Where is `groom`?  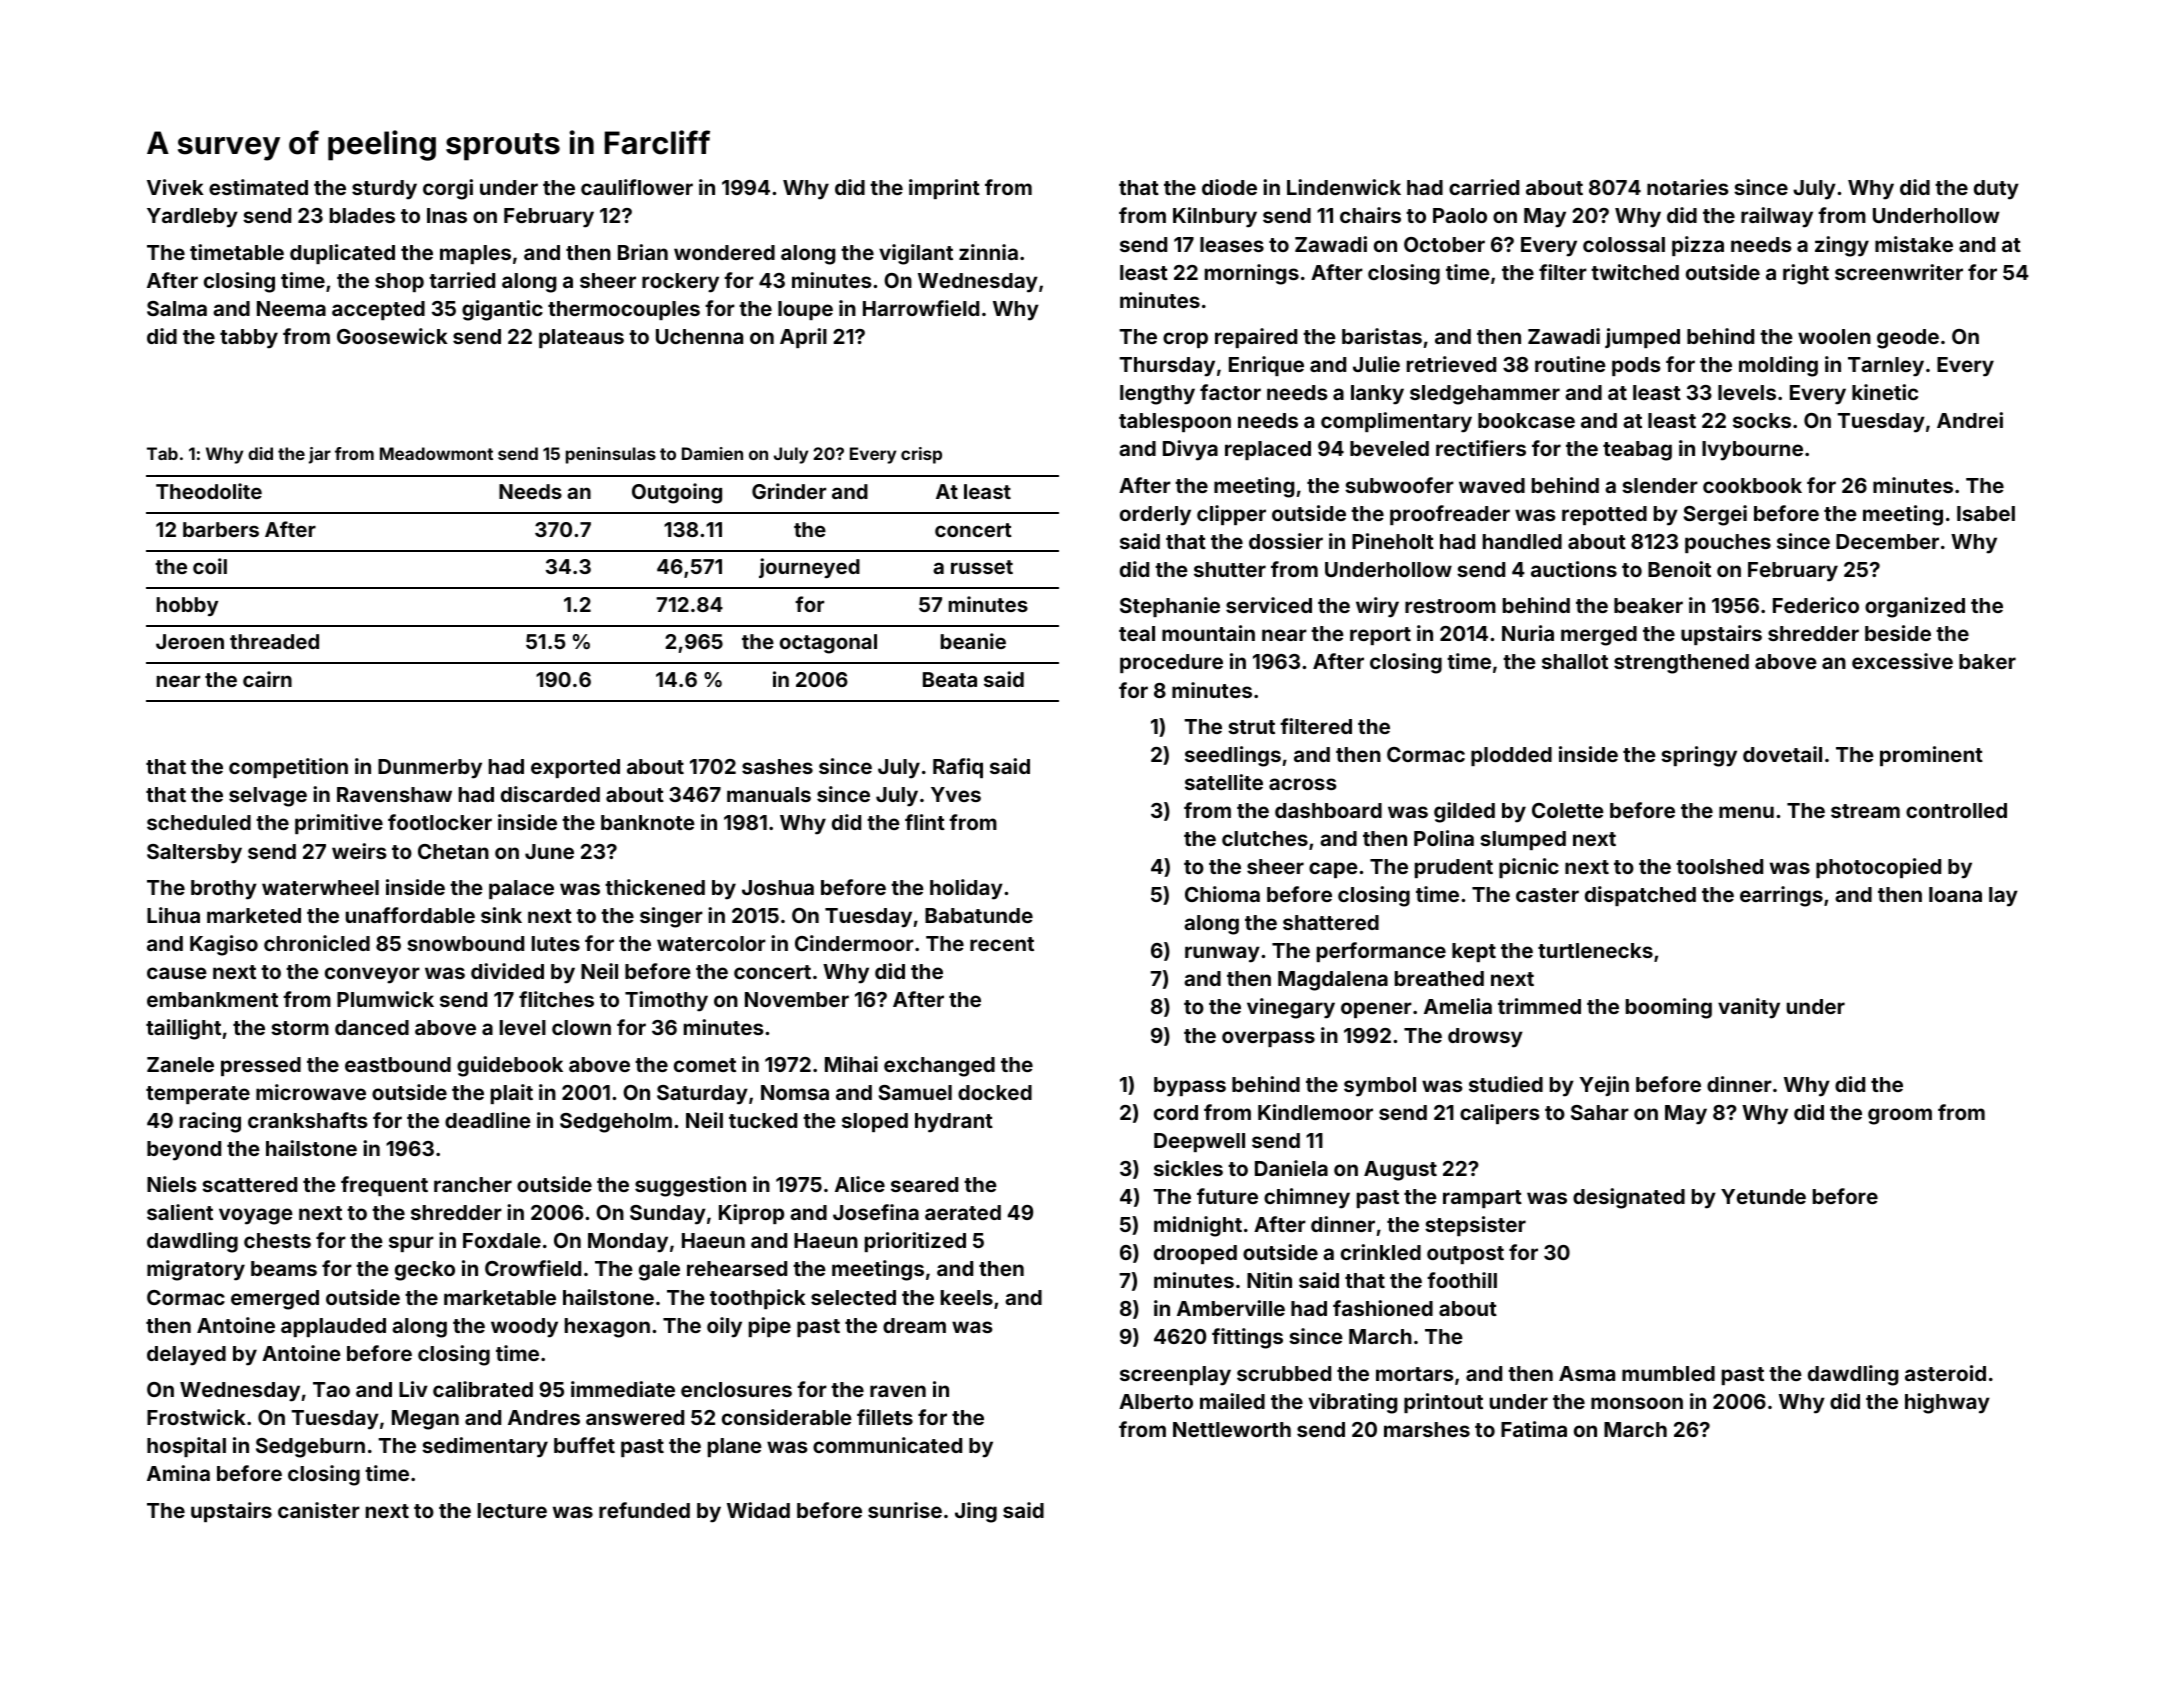 groom is located at coordinates (1900, 1116).
